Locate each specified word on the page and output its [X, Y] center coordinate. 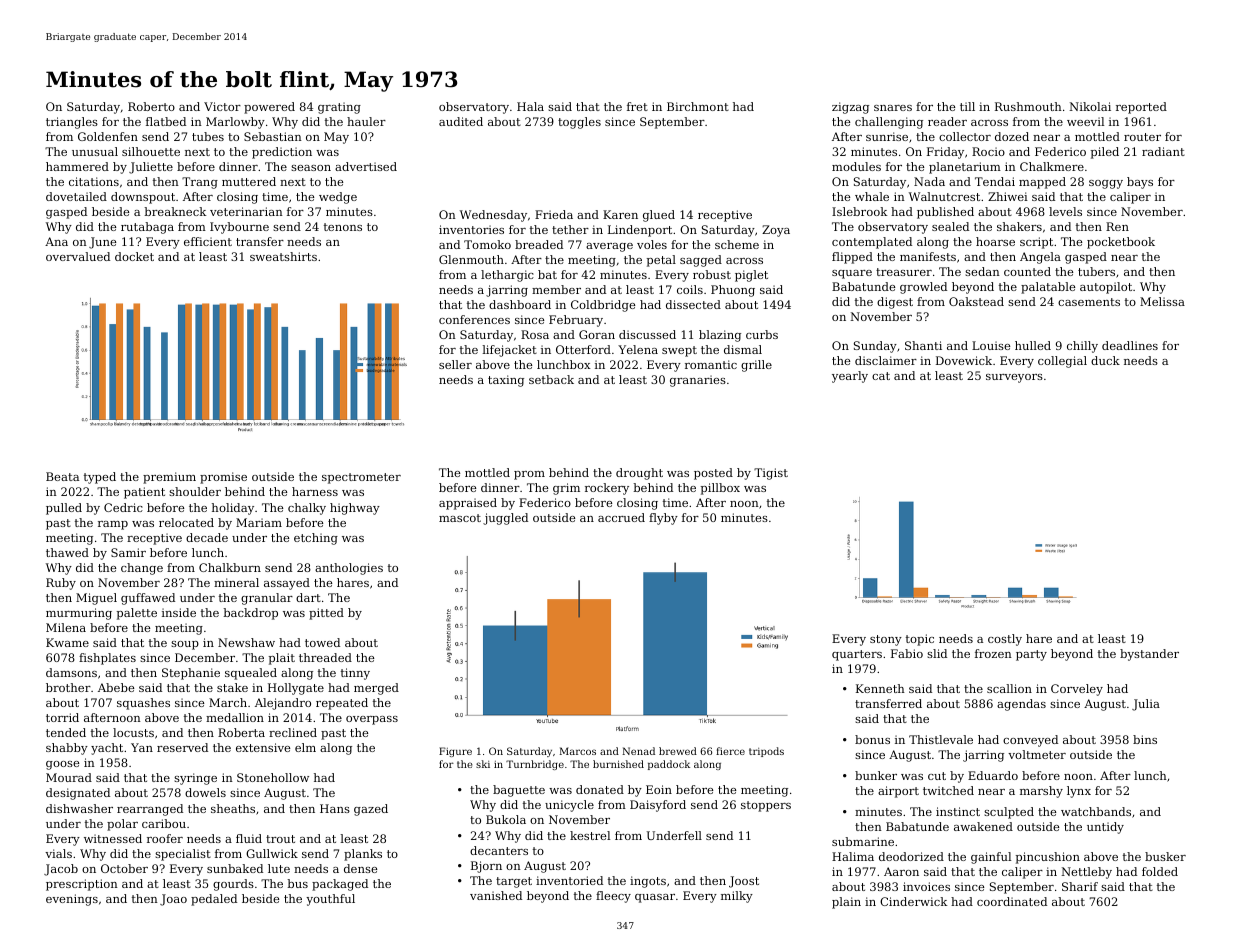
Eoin [659, 789]
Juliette [151, 168]
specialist [183, 855]
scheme [737, 244]
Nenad [638, 751]
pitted [326, 614]
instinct [958, 811]
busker [1165, 856]
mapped [1042, 183]
